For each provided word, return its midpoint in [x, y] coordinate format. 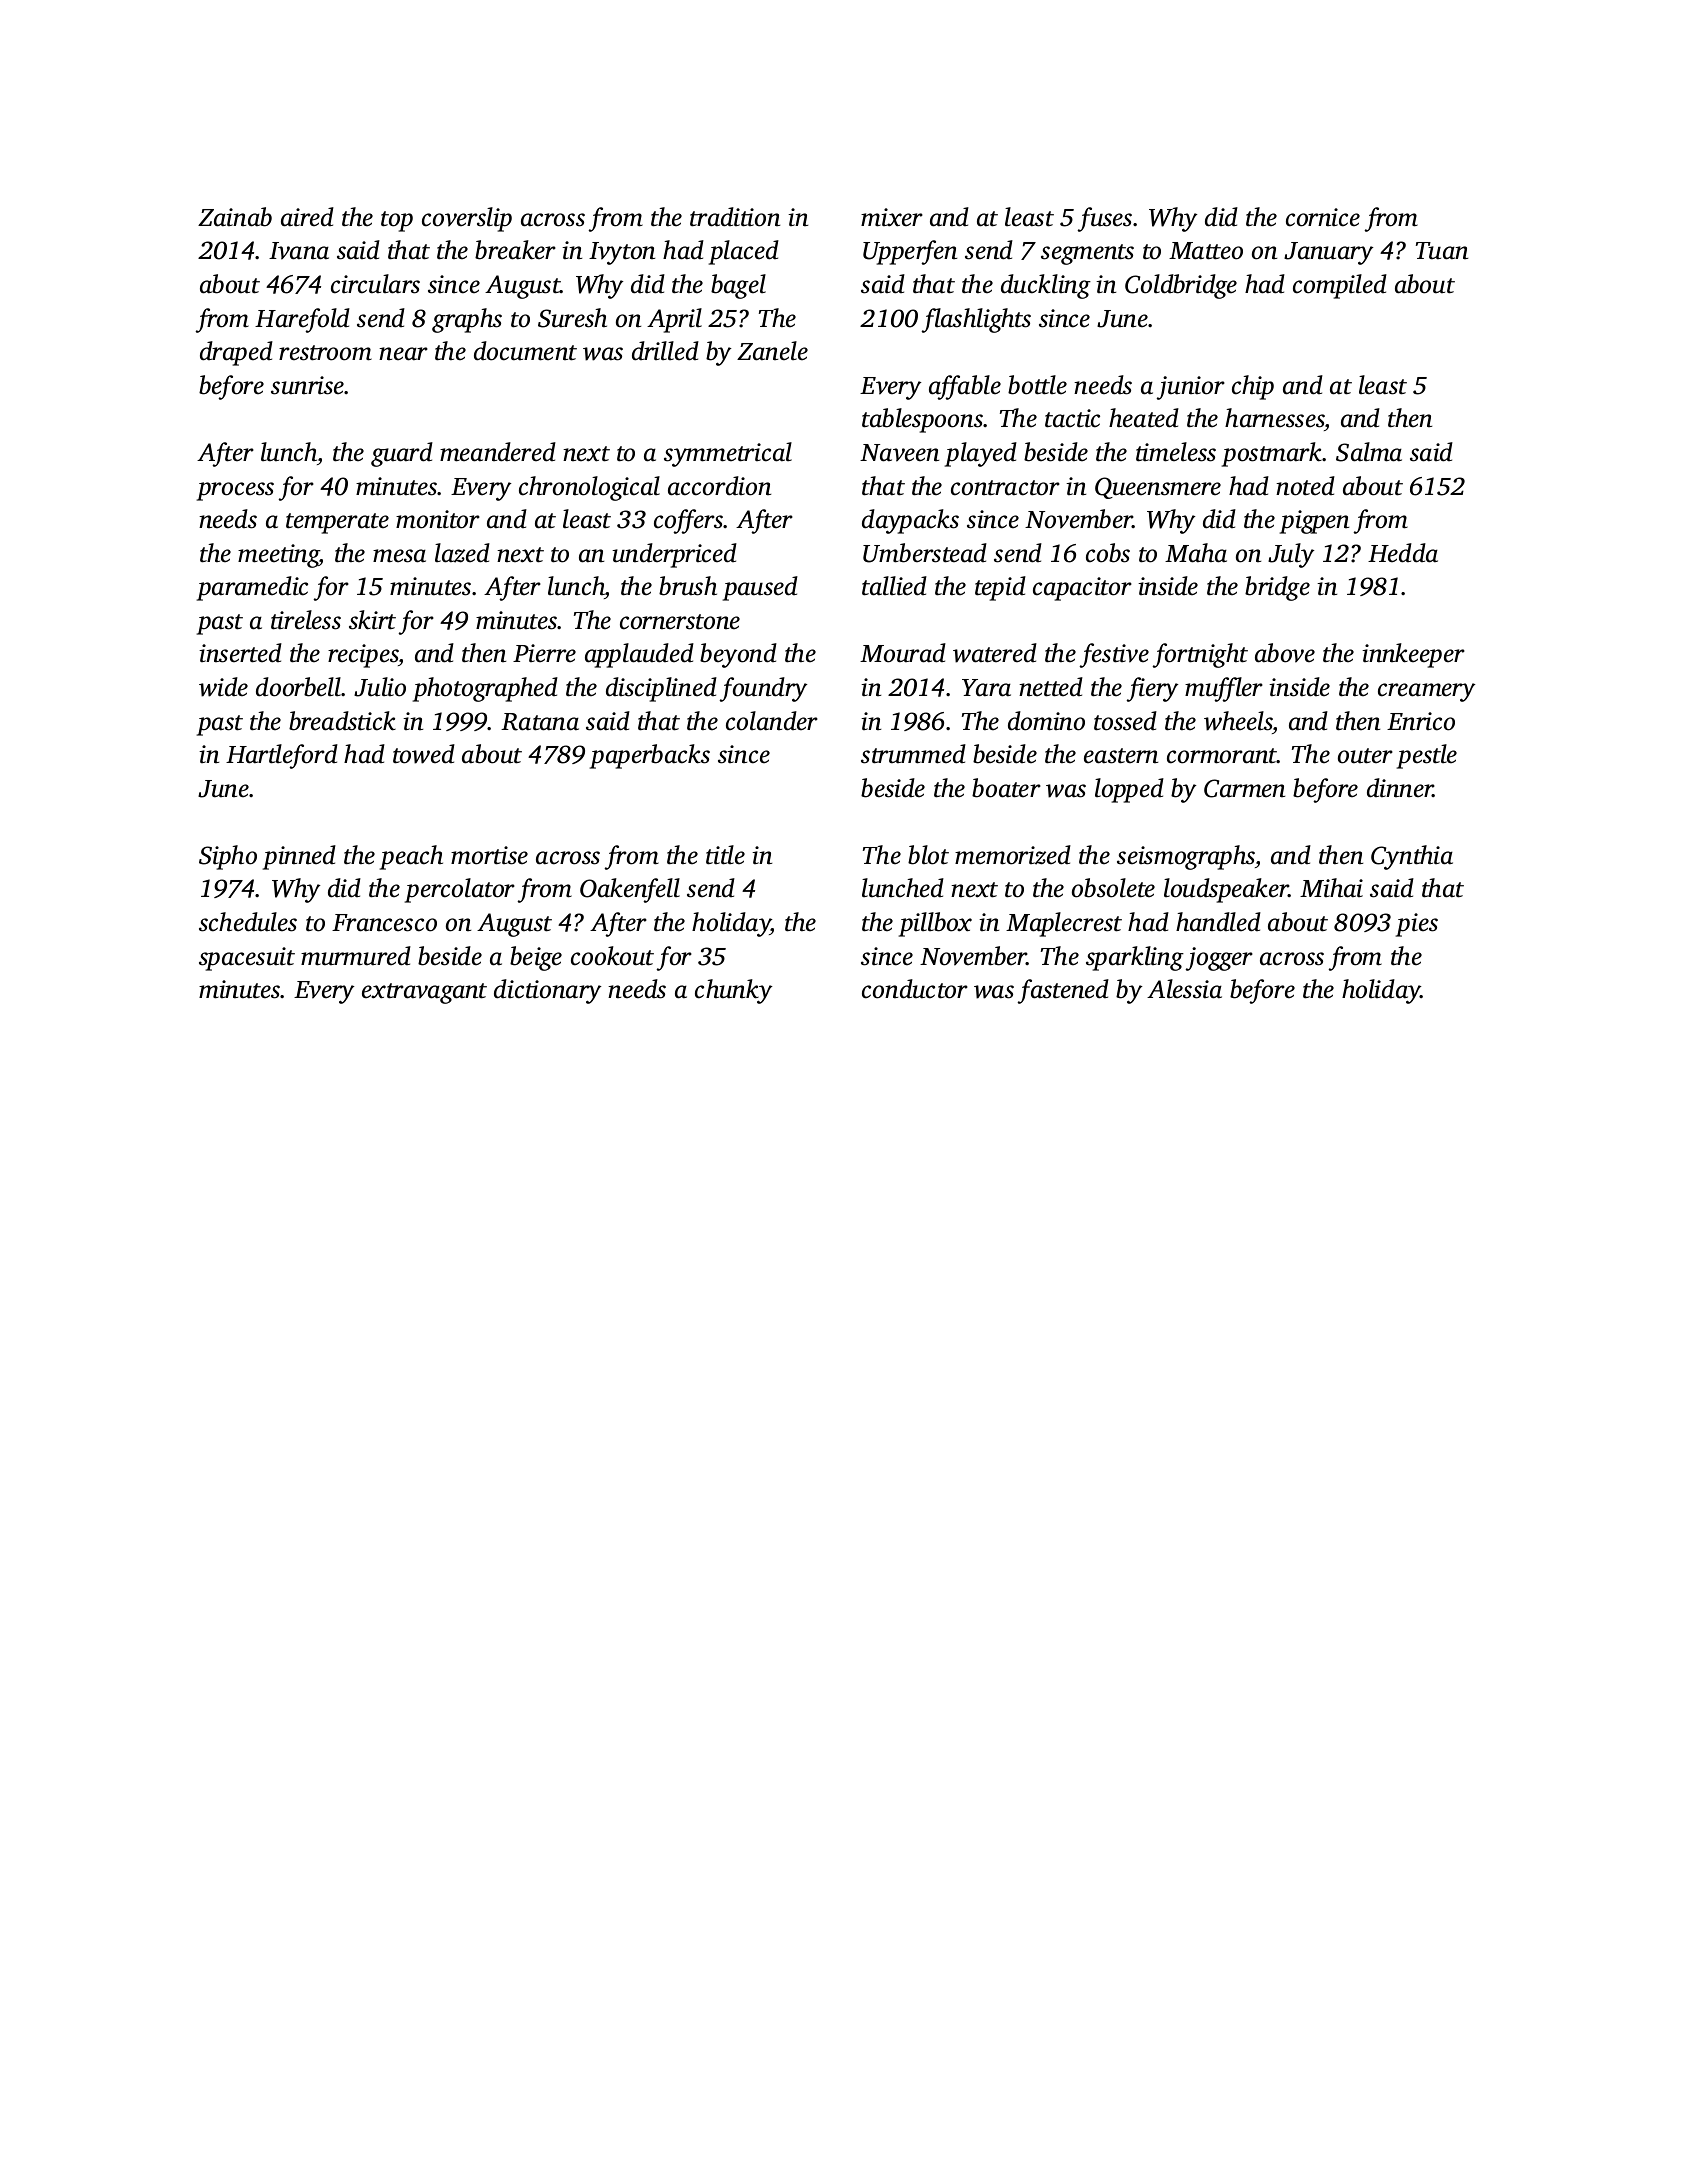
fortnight [1200, 655]
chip [1253, 387]
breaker [515, 250]
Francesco [384, 923]
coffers [689, 521]
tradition [735, 217]
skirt [372, 620]
